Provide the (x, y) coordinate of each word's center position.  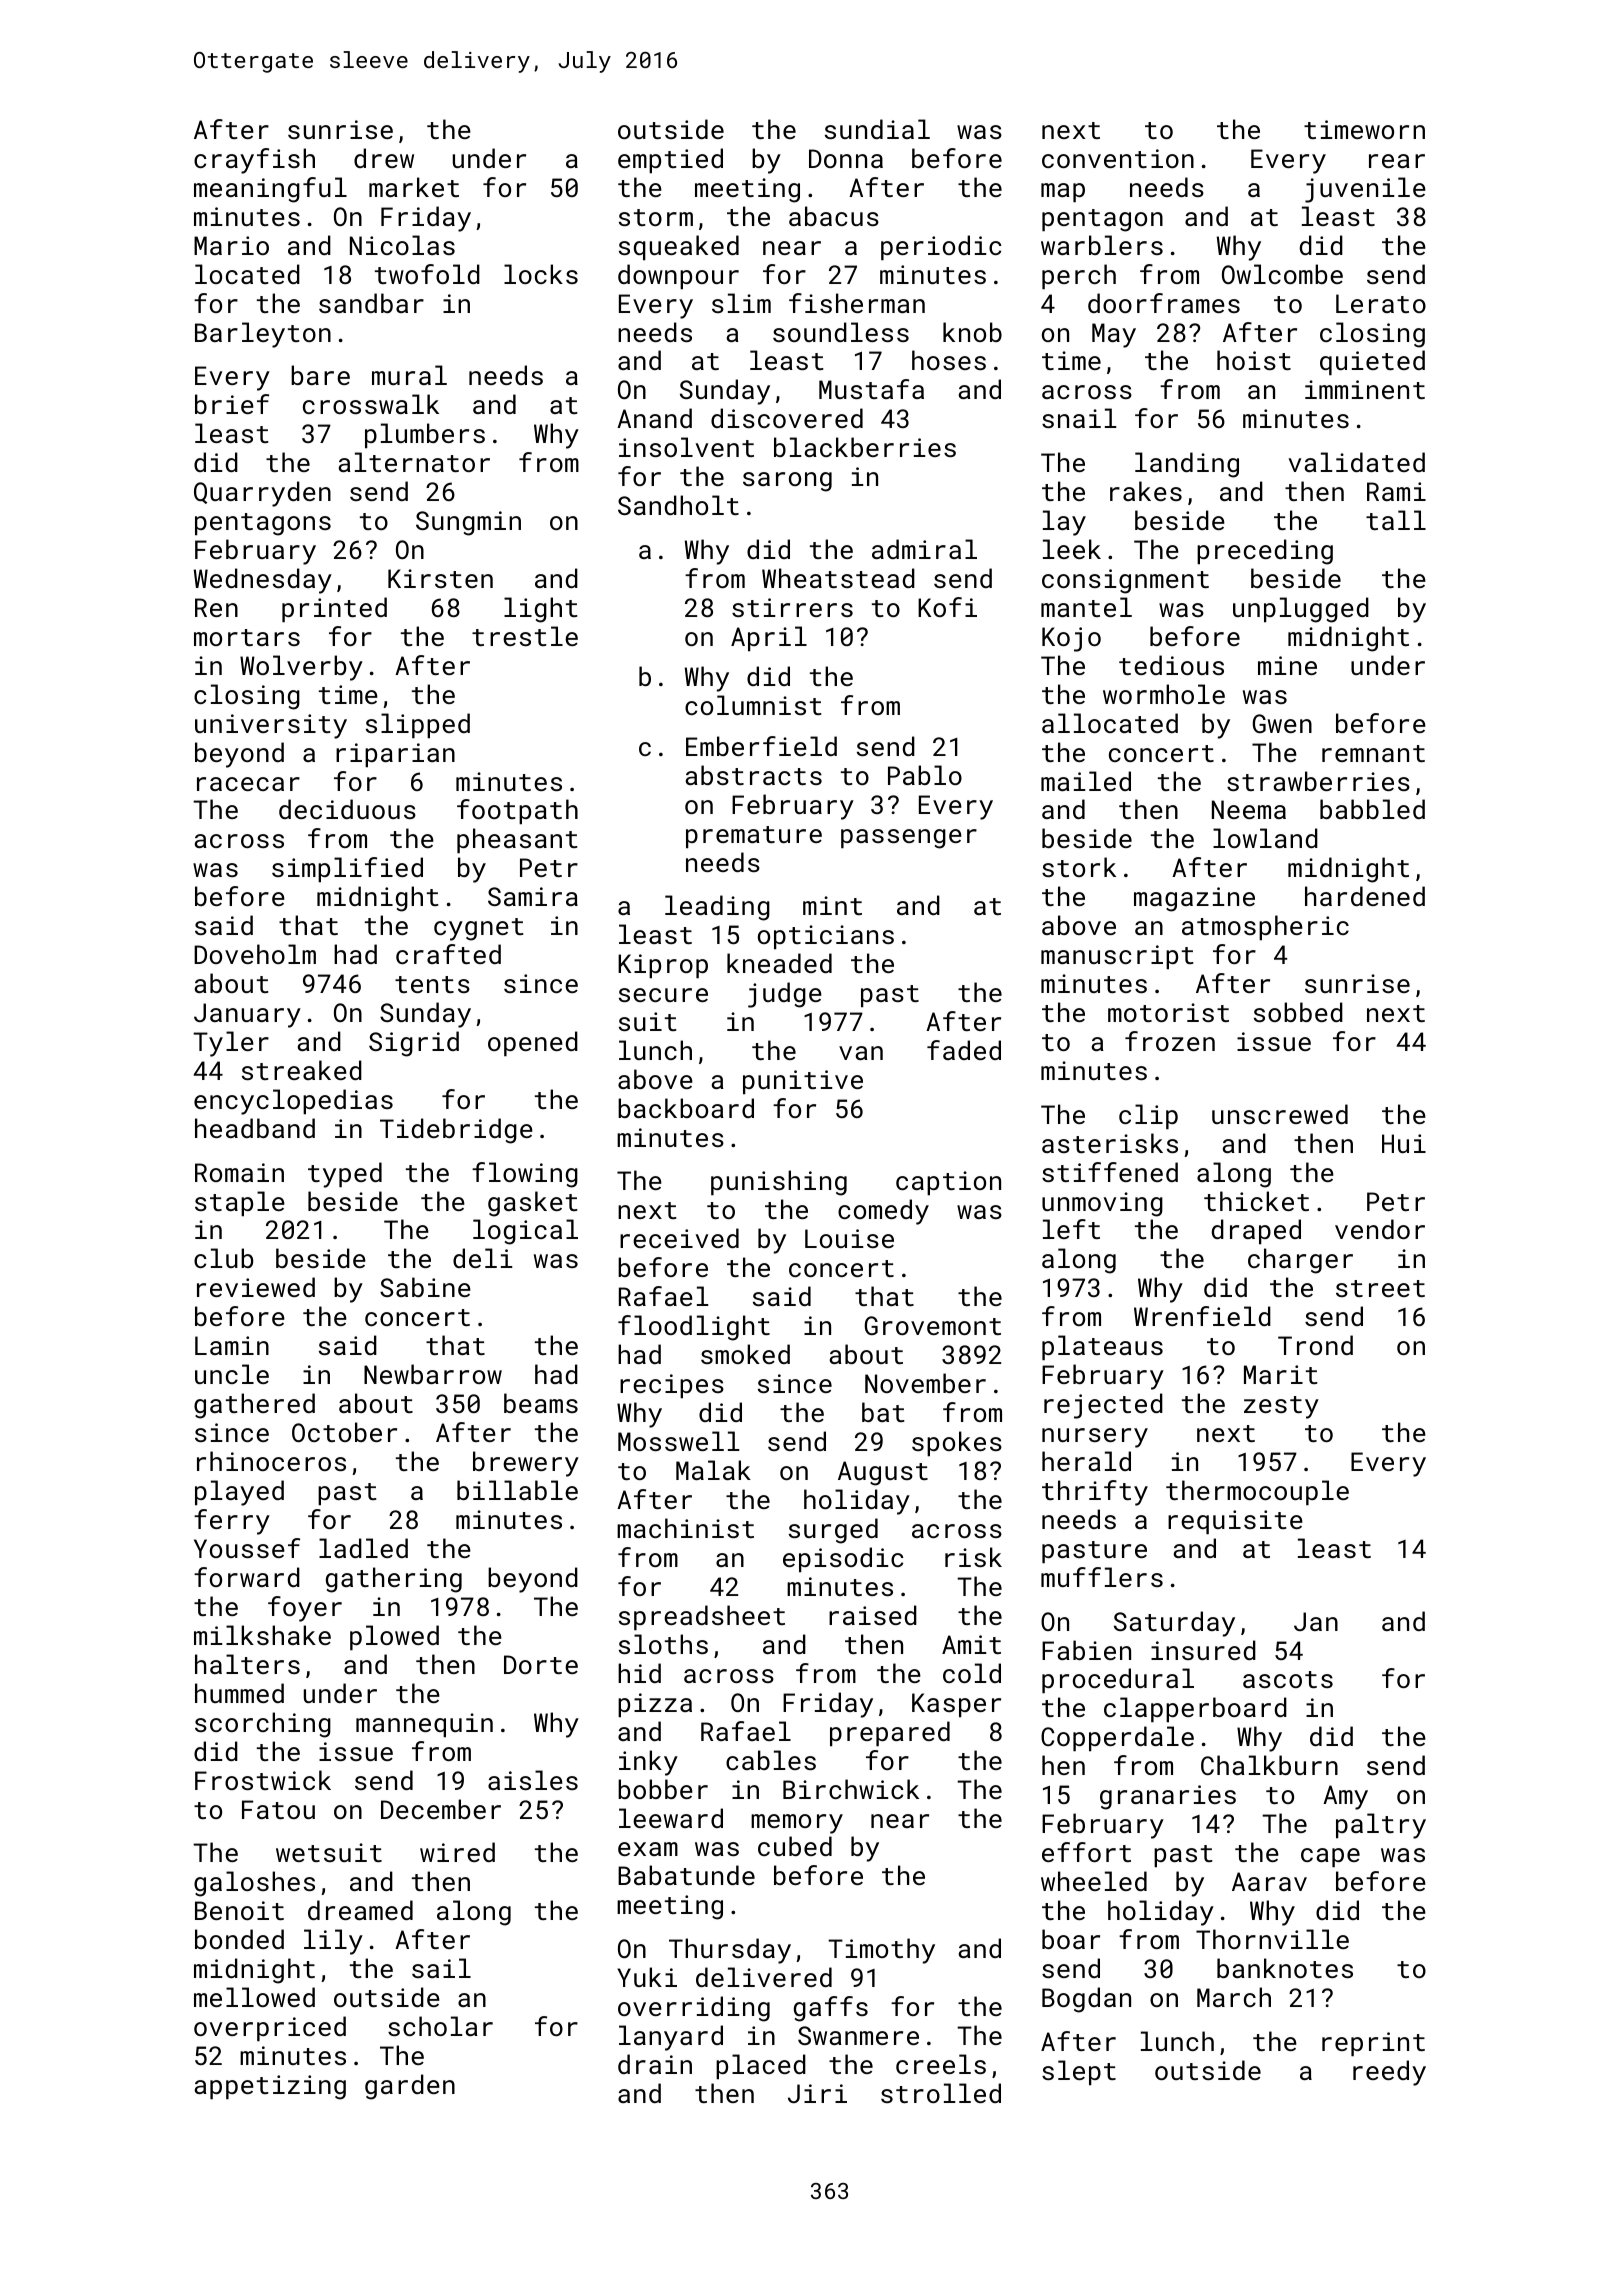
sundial (877, 129)
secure (663, 995)
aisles (533, 1780)
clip (1148, 1116)
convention (1118, 158)
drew (384, 158)
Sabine (425, 1287)
